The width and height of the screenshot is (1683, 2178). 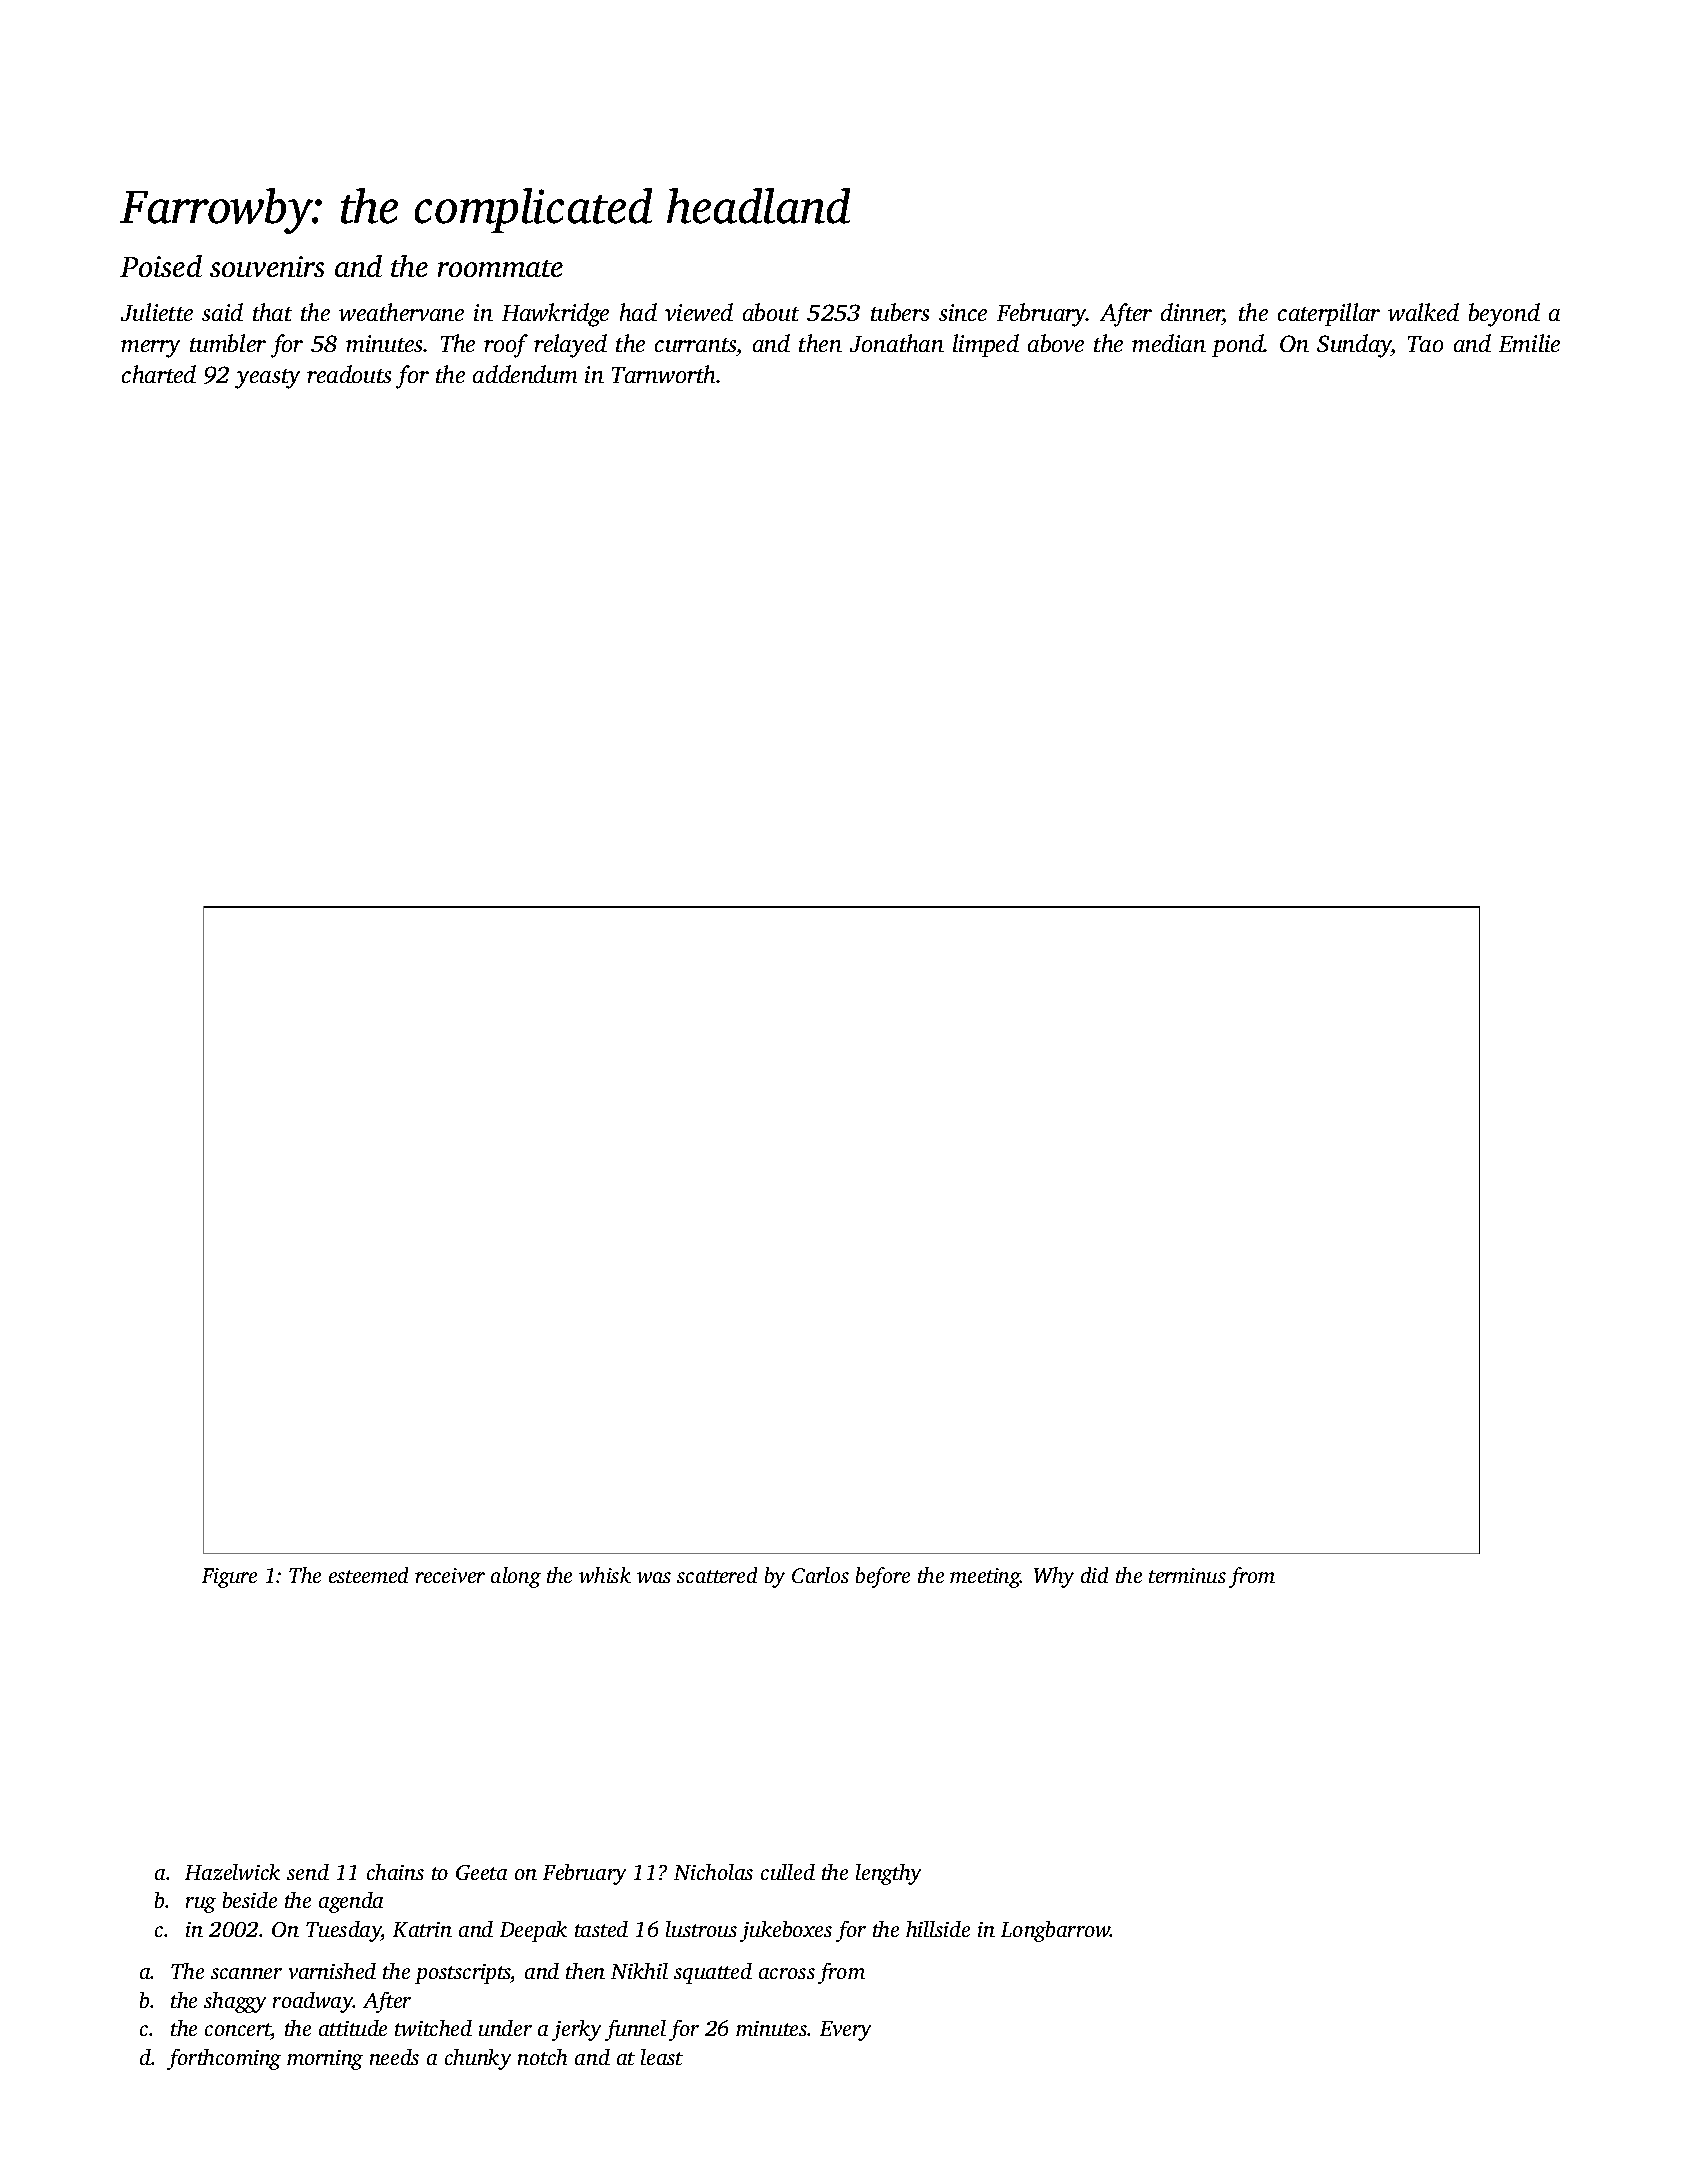 What do you see at coordinates (1425, 344) in the screenshot?
I see `Tao` at bounding box center [1425, 344].
